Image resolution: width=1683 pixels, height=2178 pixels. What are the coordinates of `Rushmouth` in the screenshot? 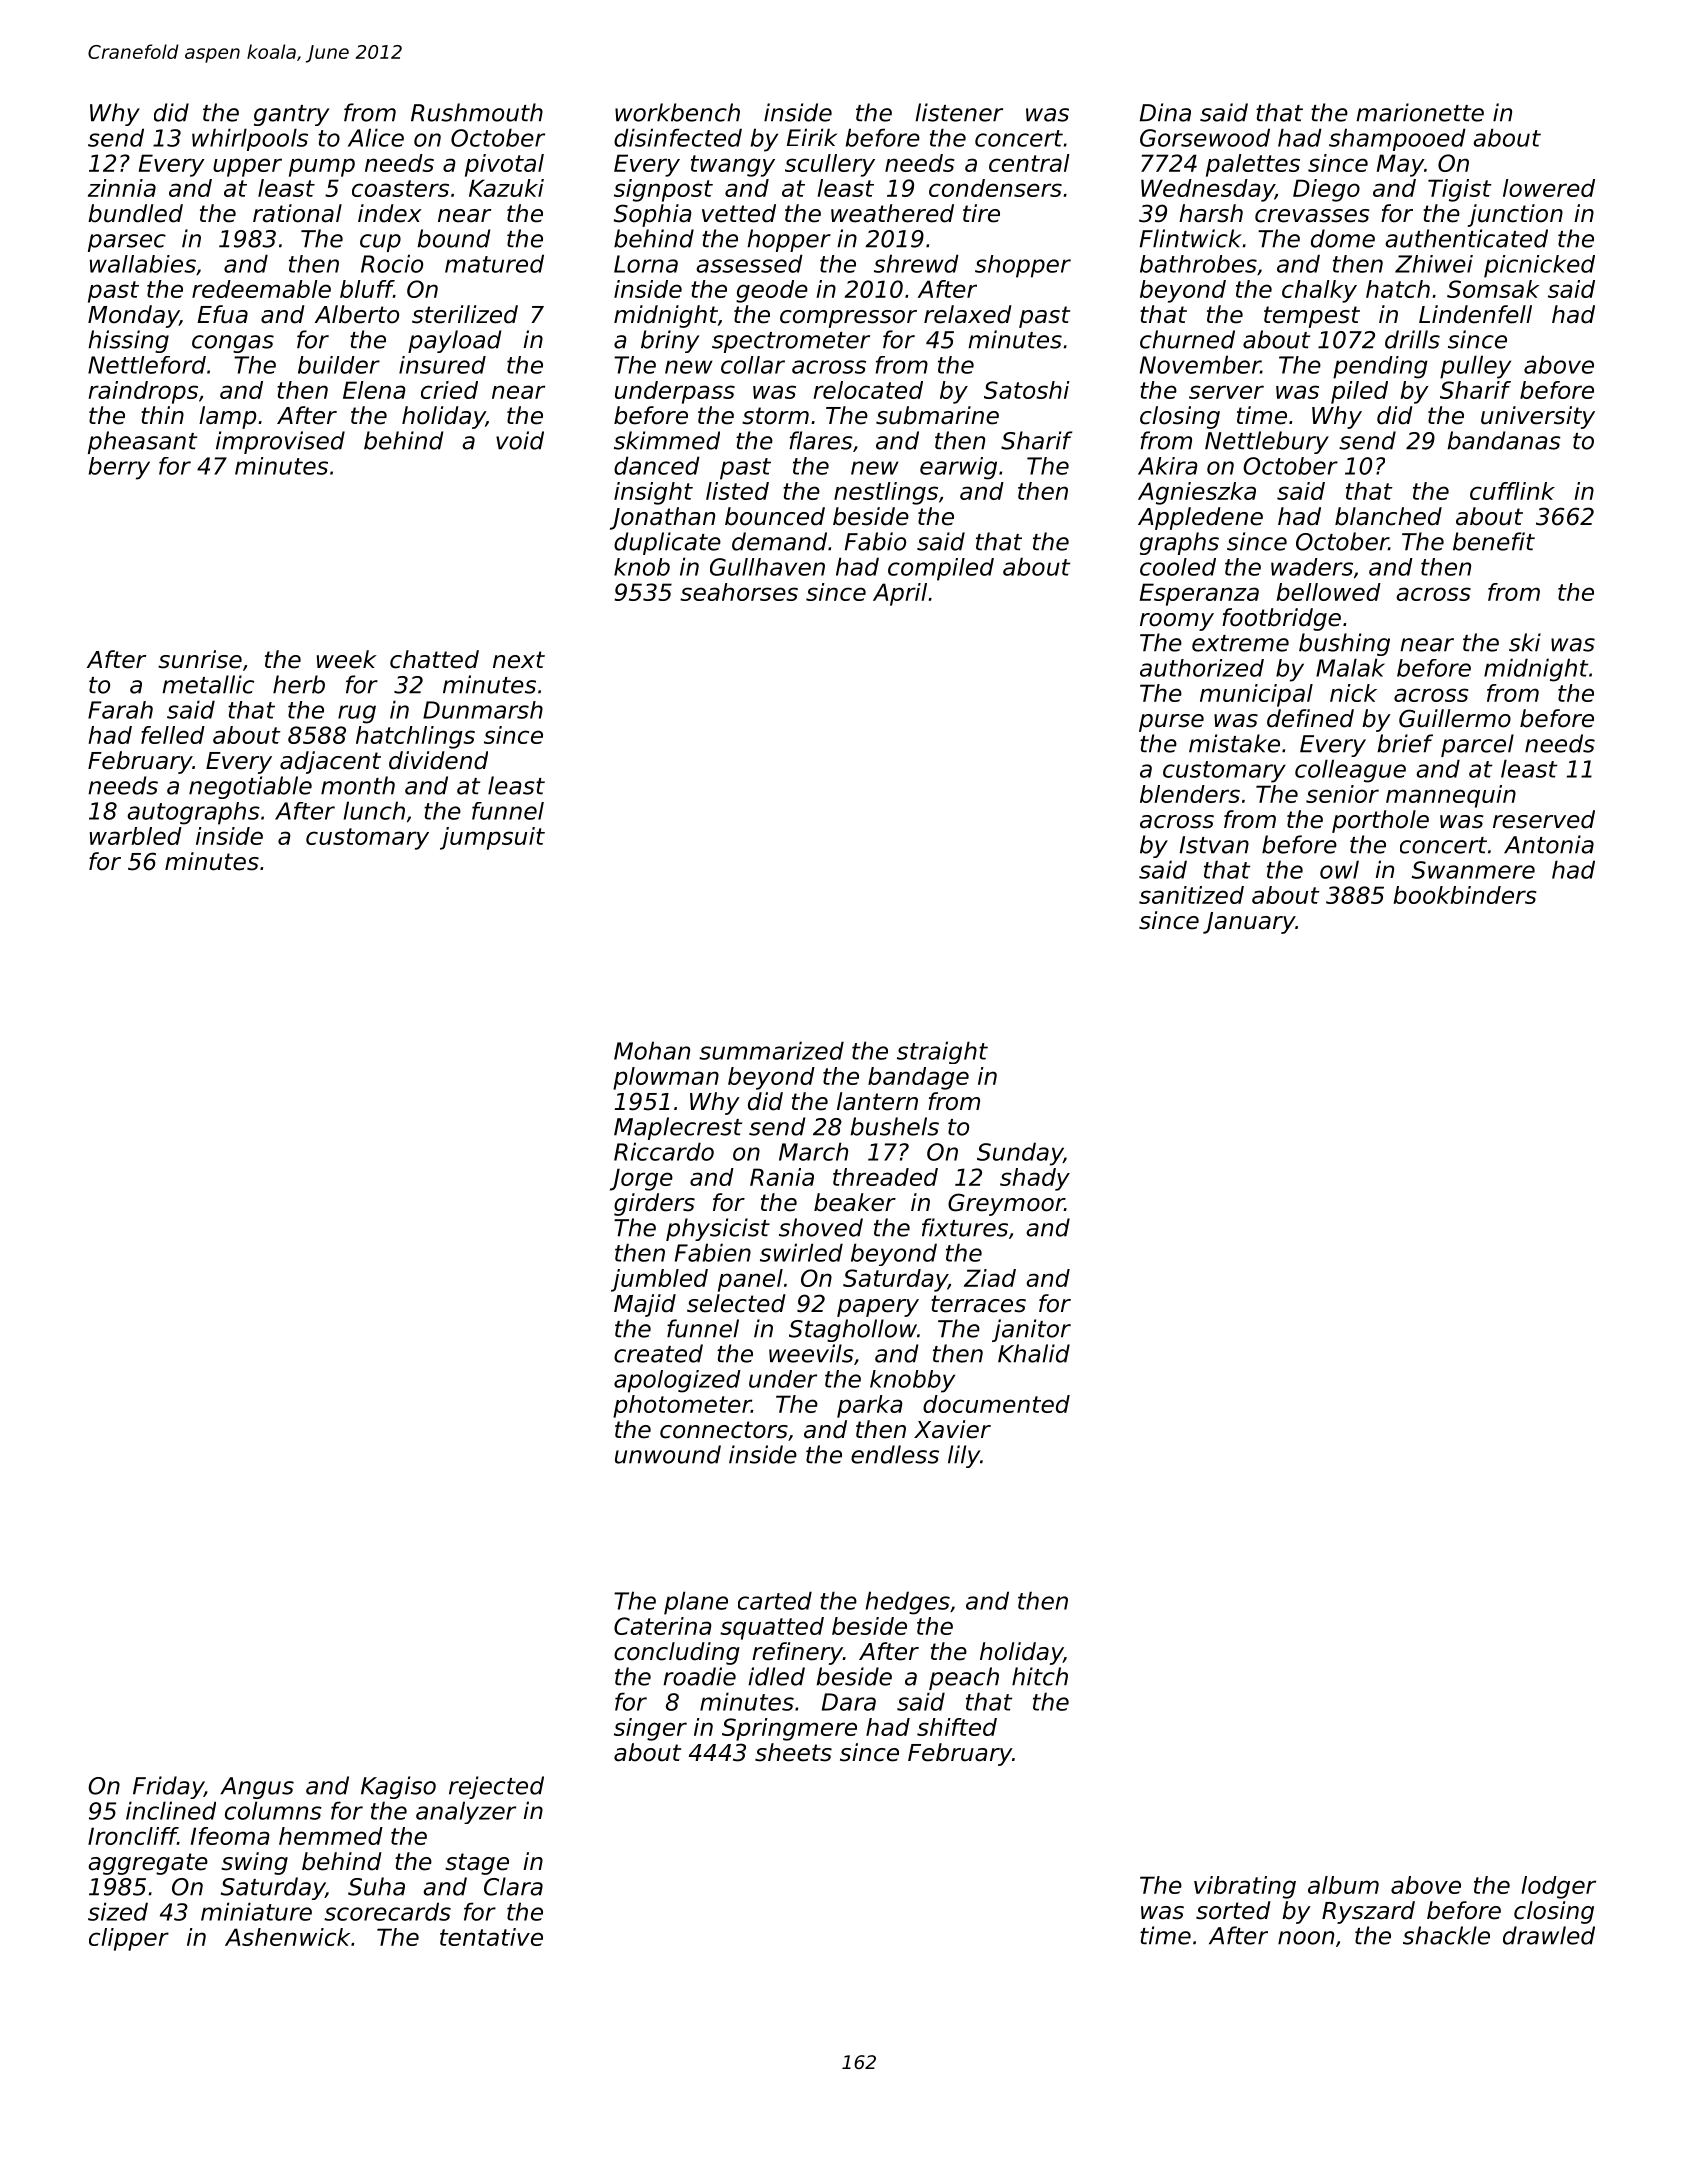 It's located at (477, 112).
